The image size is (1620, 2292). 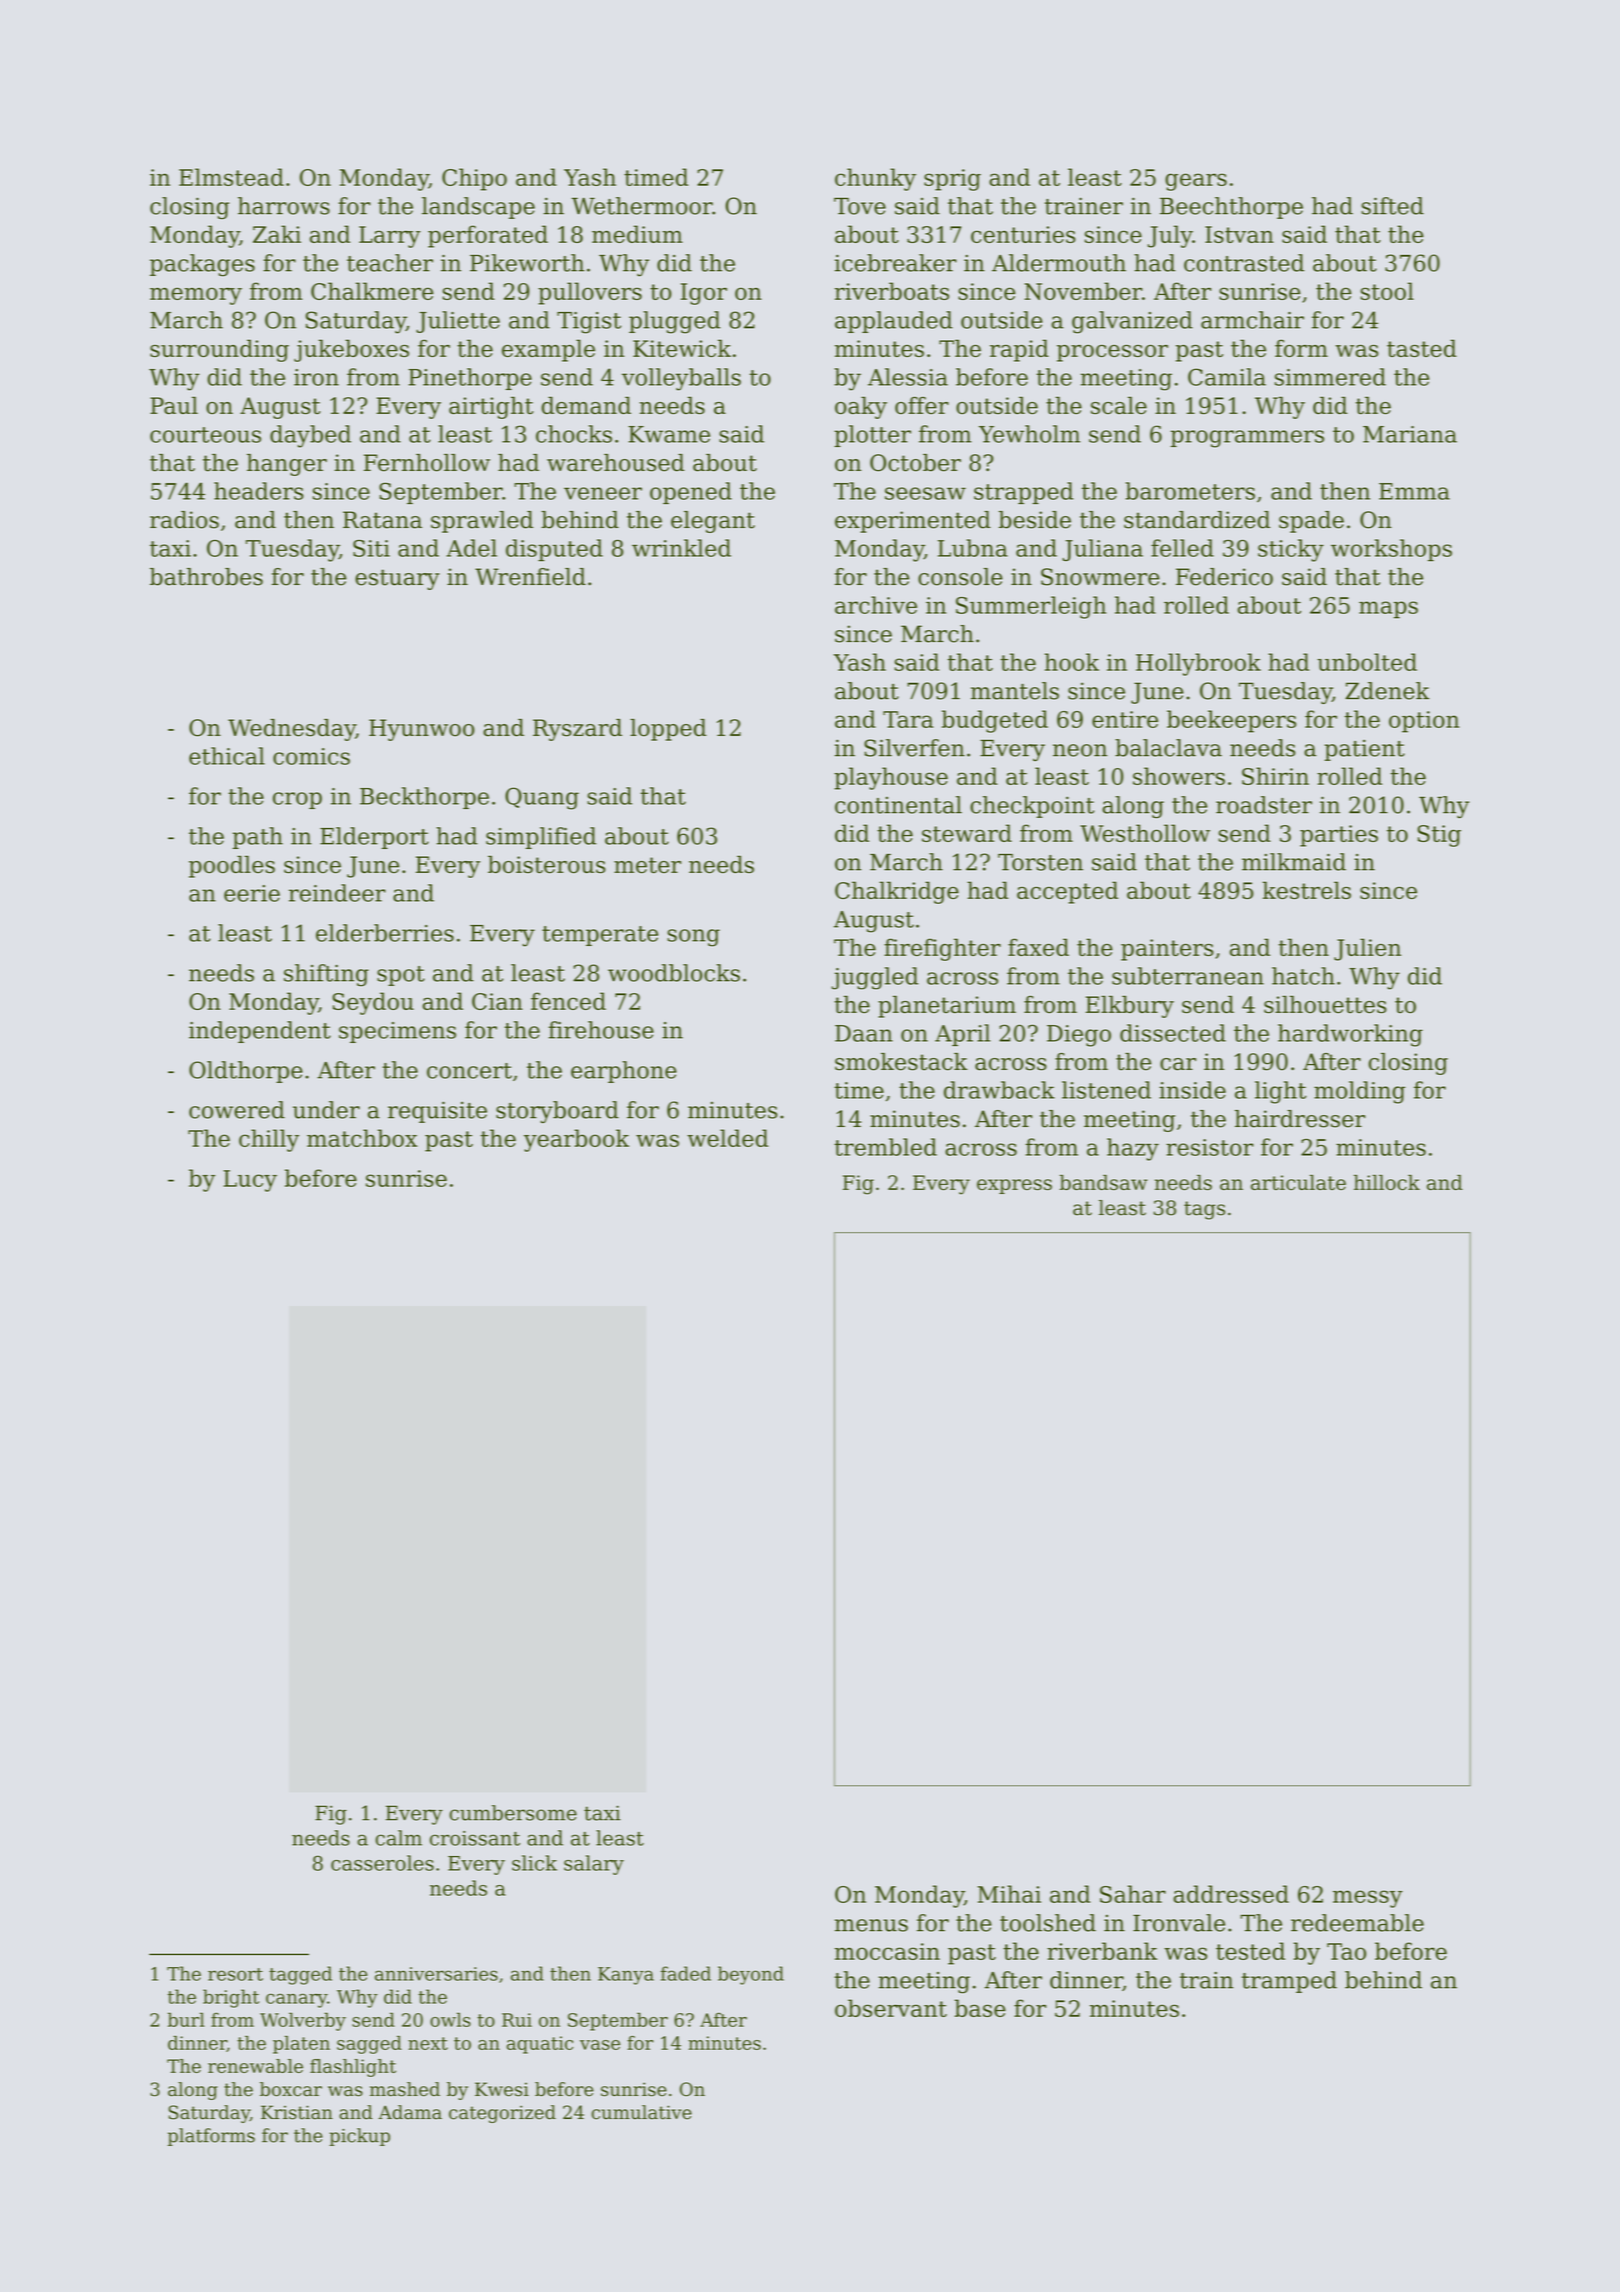 I want to click on yearbook, so click(x=576, y=1140).
